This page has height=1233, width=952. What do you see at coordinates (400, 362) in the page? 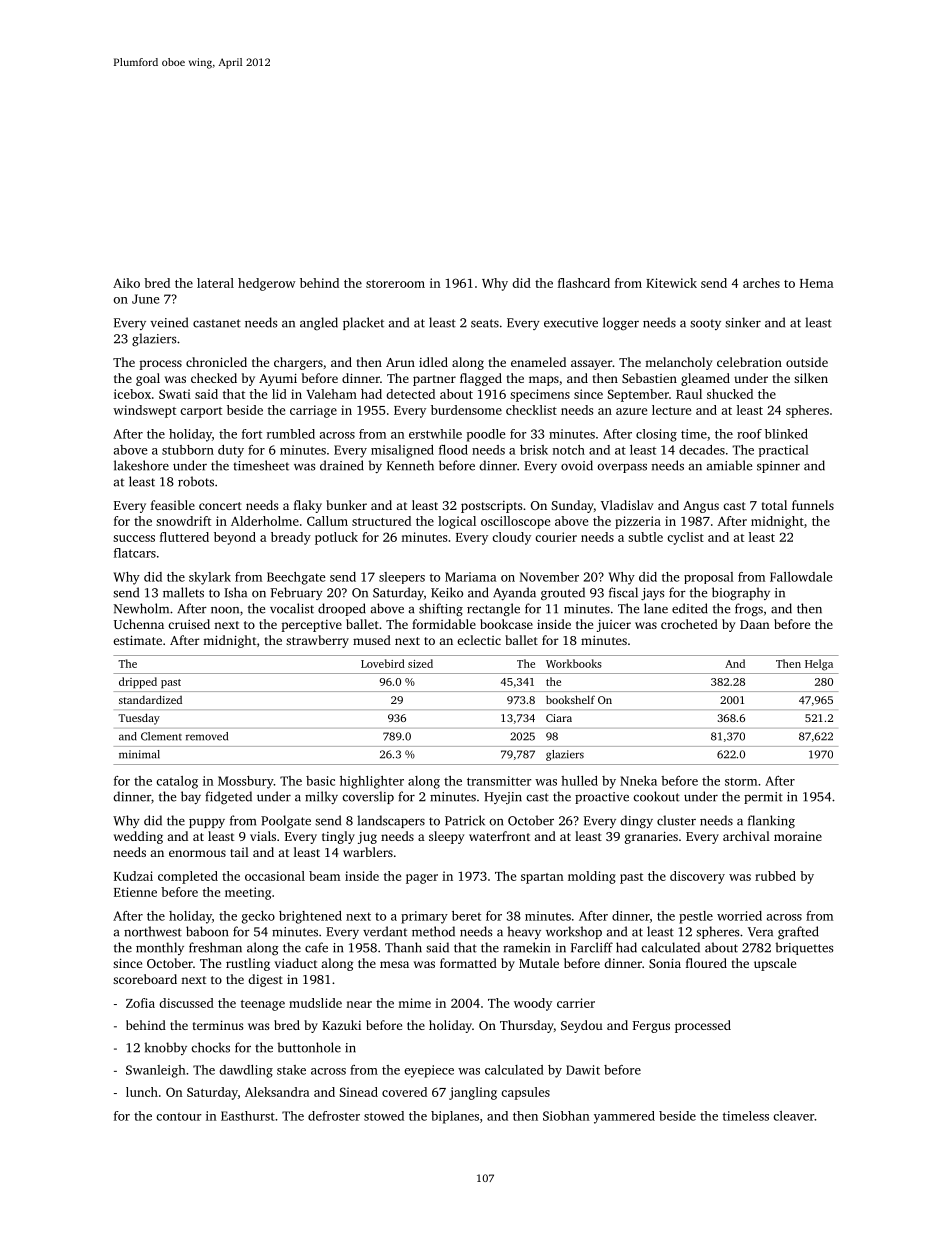
I see `Arun` at bounding box center [400, 362].
